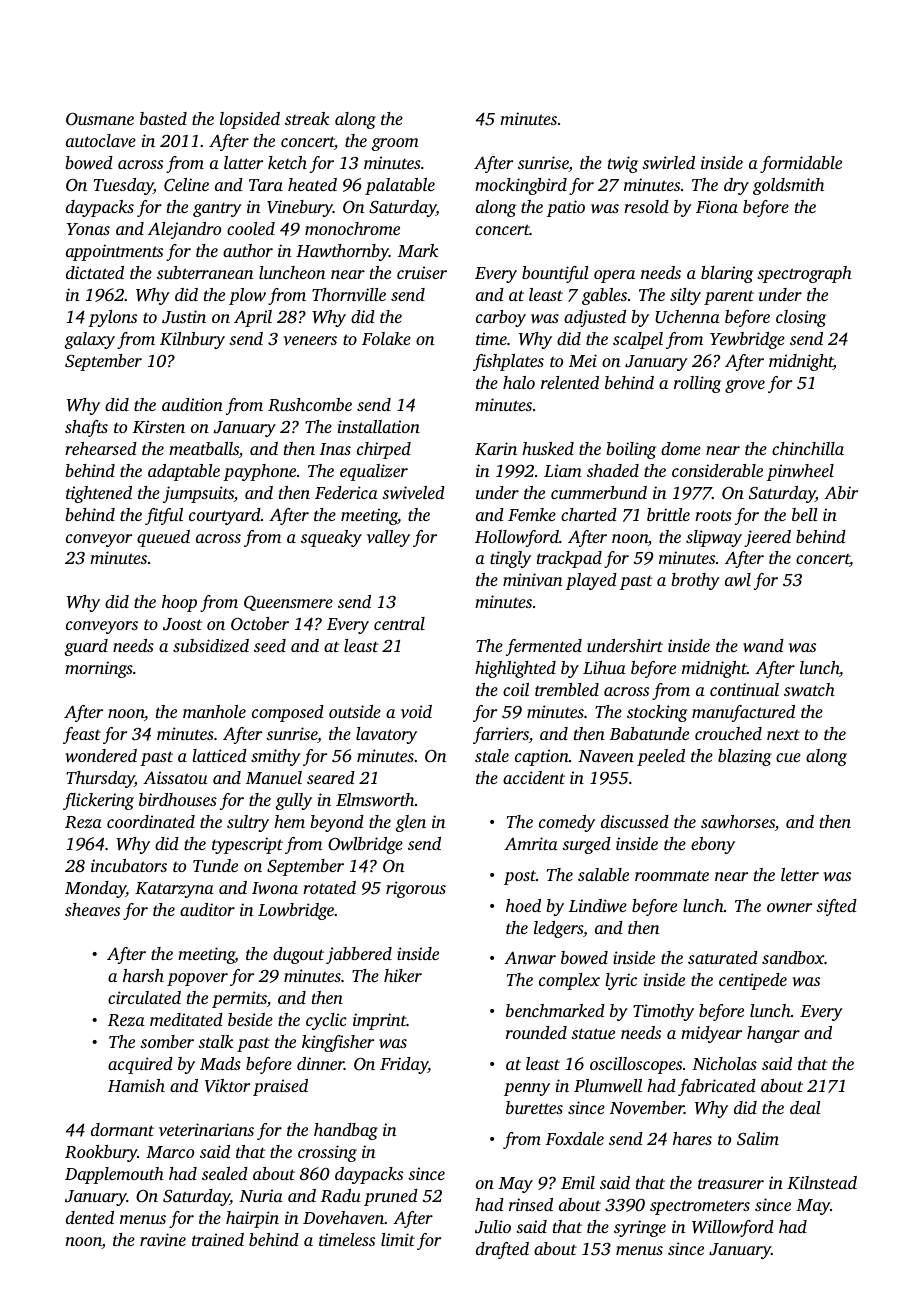 The width and height of the document is (924, 1308). Describe the element at coordinates (822, 1182) in the document. I see `Kilnstead` at that location.
